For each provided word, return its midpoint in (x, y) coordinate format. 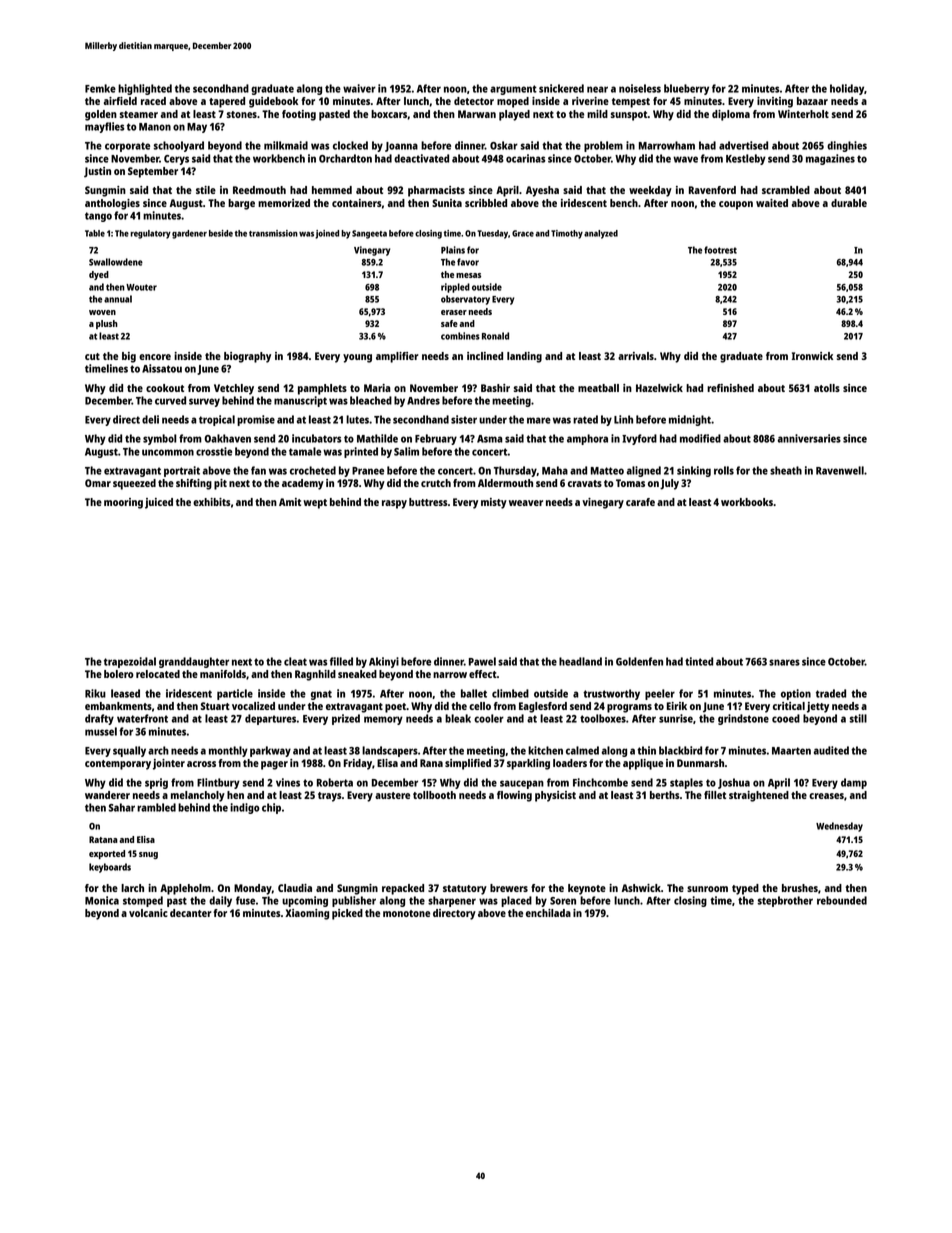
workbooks (747, 502)
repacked (403, 889)
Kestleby (746, 159)
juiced (159, 503)
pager (274, 765)
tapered (227, 102)
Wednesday (839, 827)
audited (831, 750)
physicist (555, 796)
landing (524, 357)
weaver (526, 503)
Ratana (103, 839)
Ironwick (812, 356)
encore (155, 357)
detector (474, 101)
